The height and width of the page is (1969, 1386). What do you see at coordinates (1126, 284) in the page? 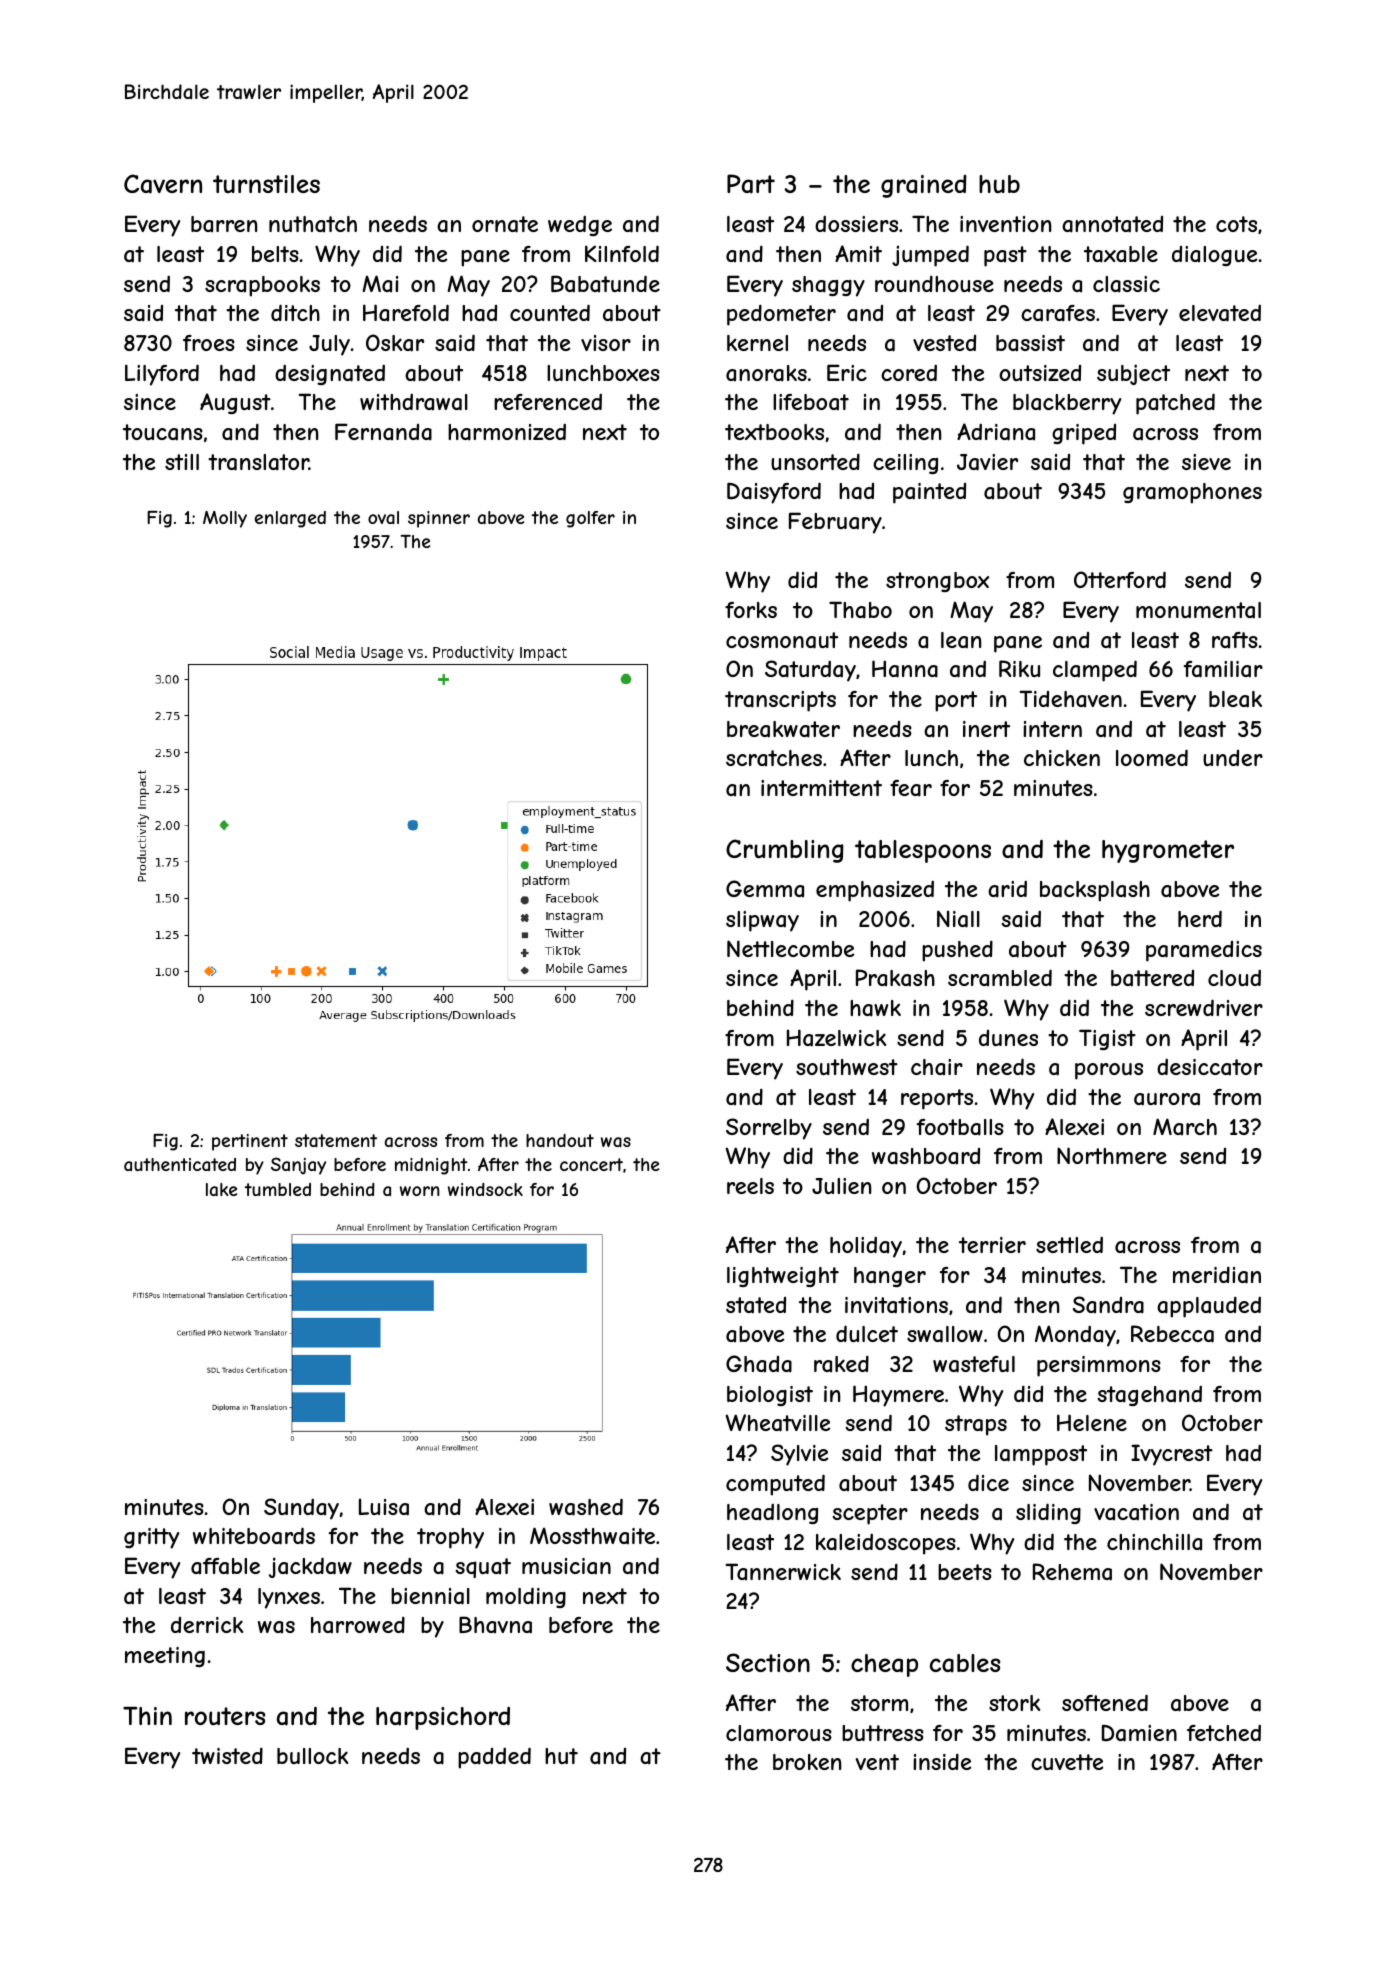
I see `classic` at bounding box center [1126, 284].
